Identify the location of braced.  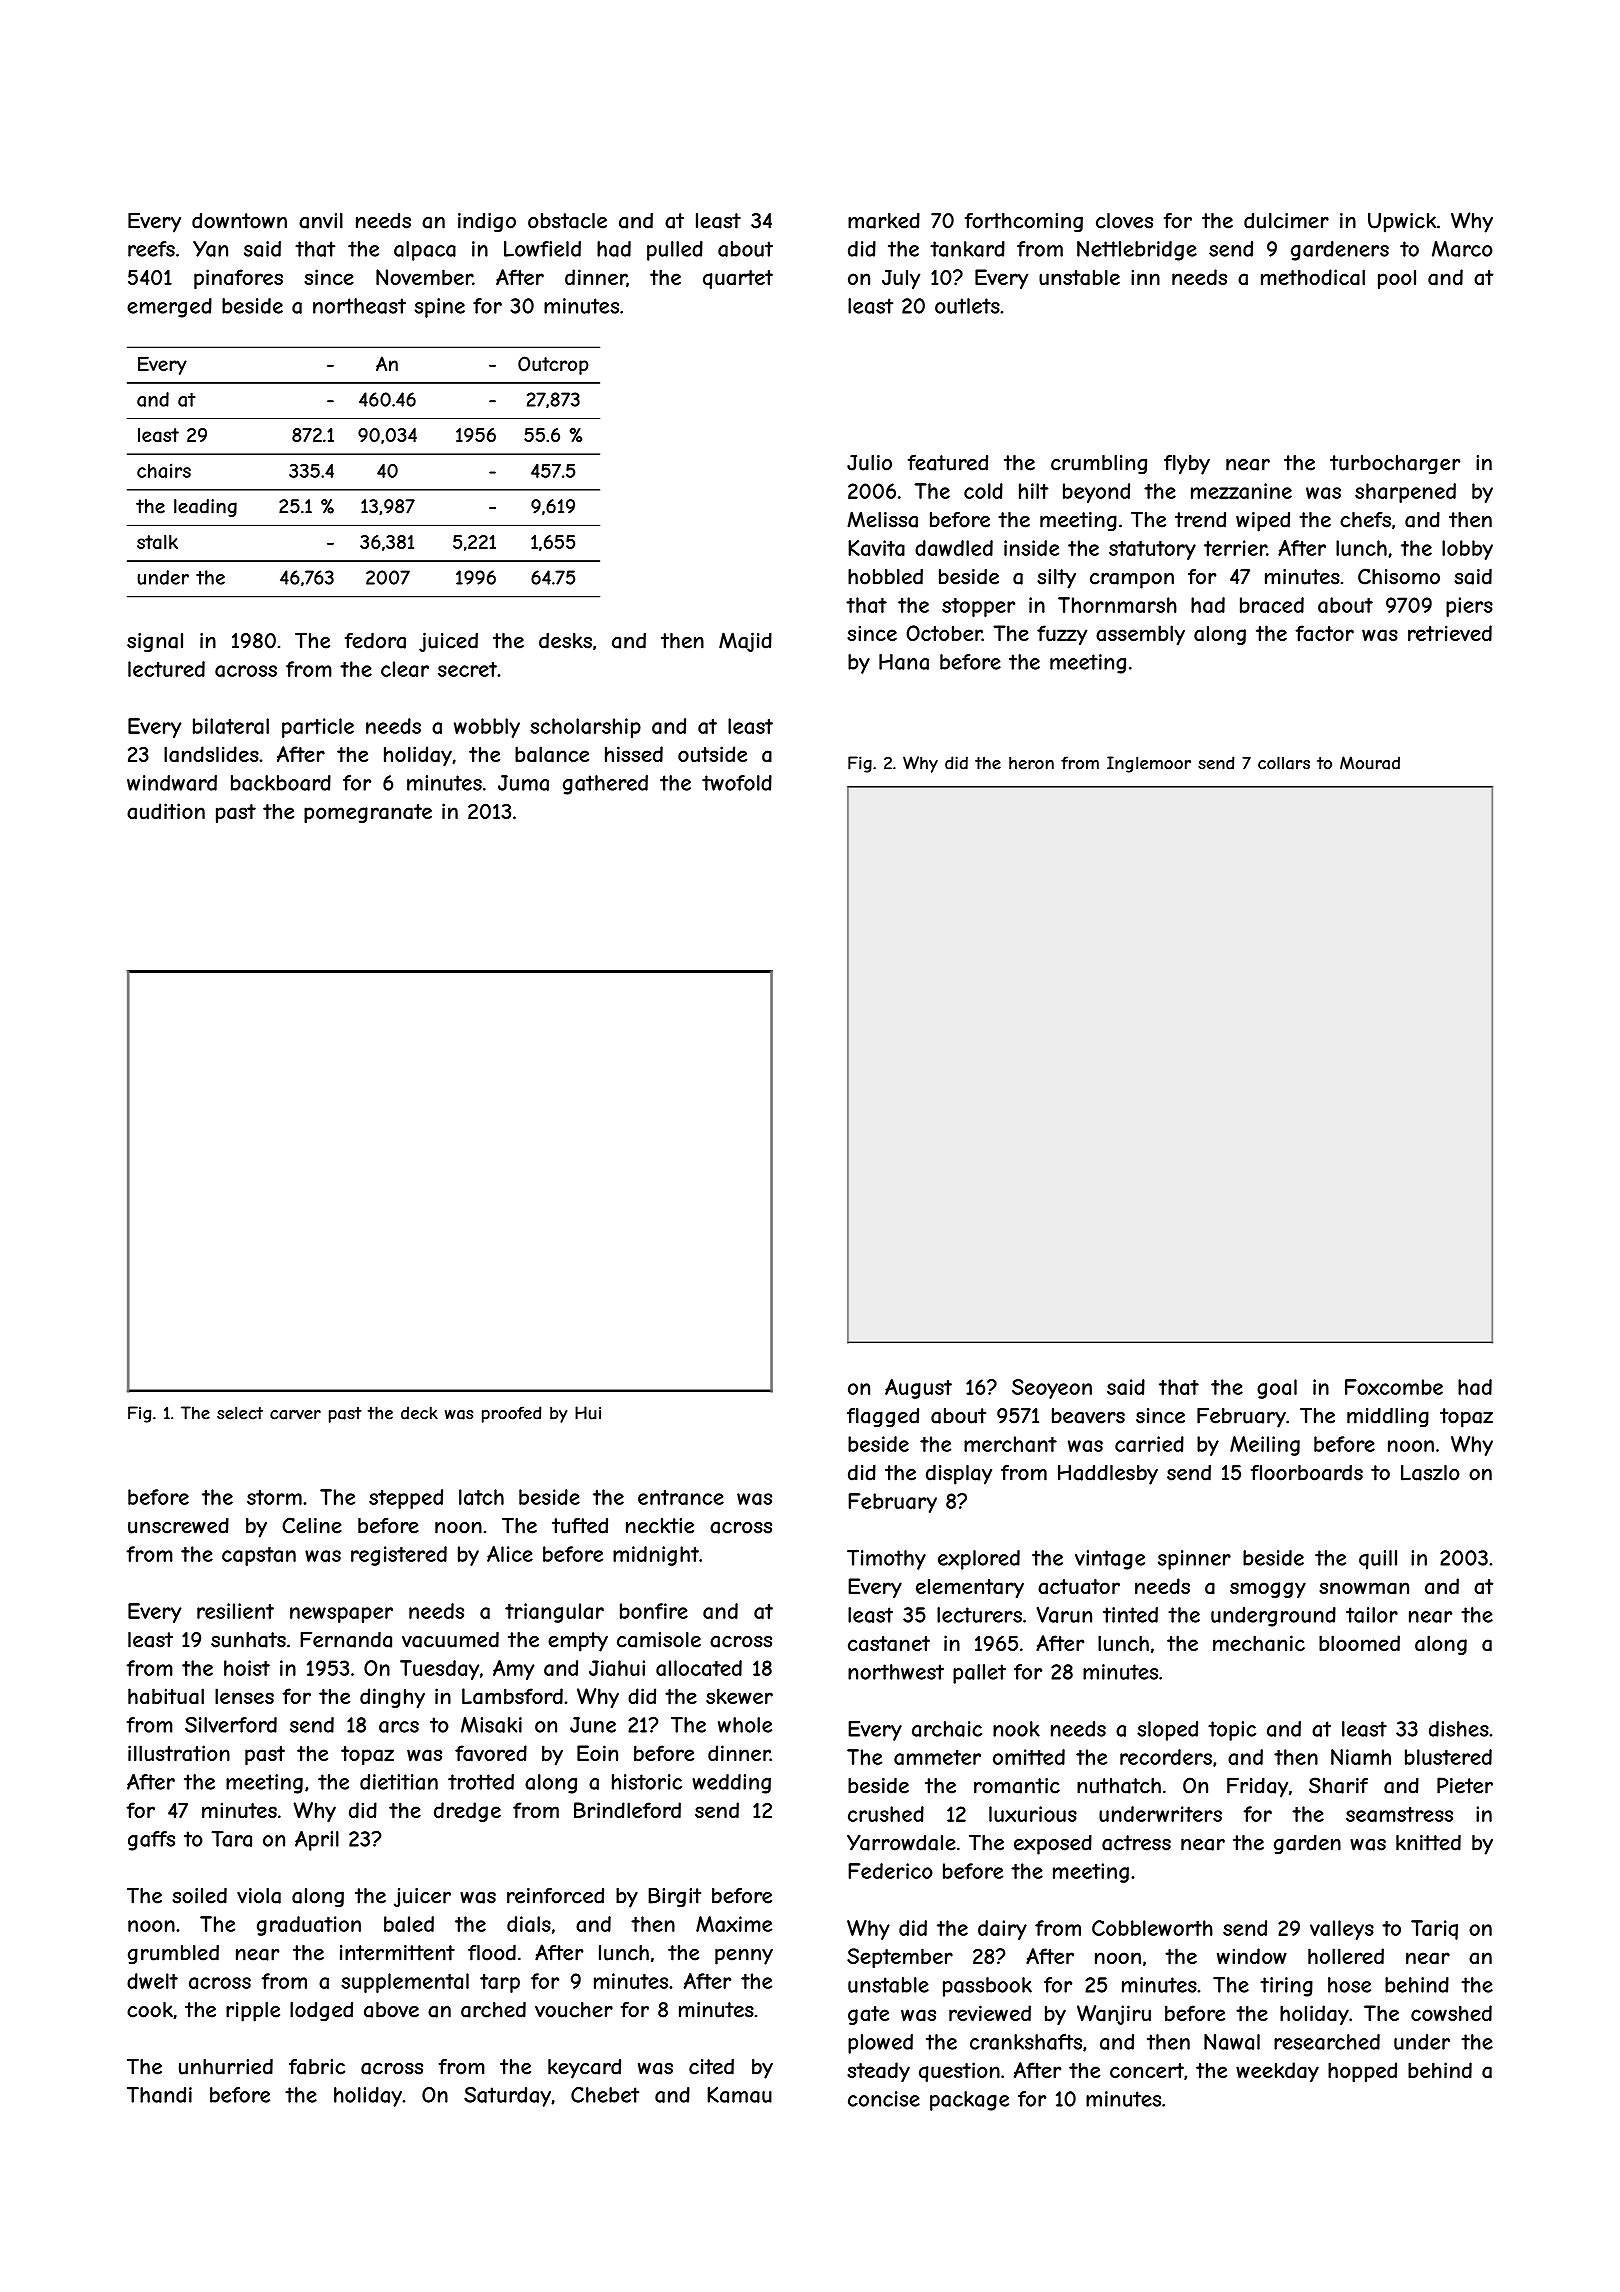
(1272, 605).
